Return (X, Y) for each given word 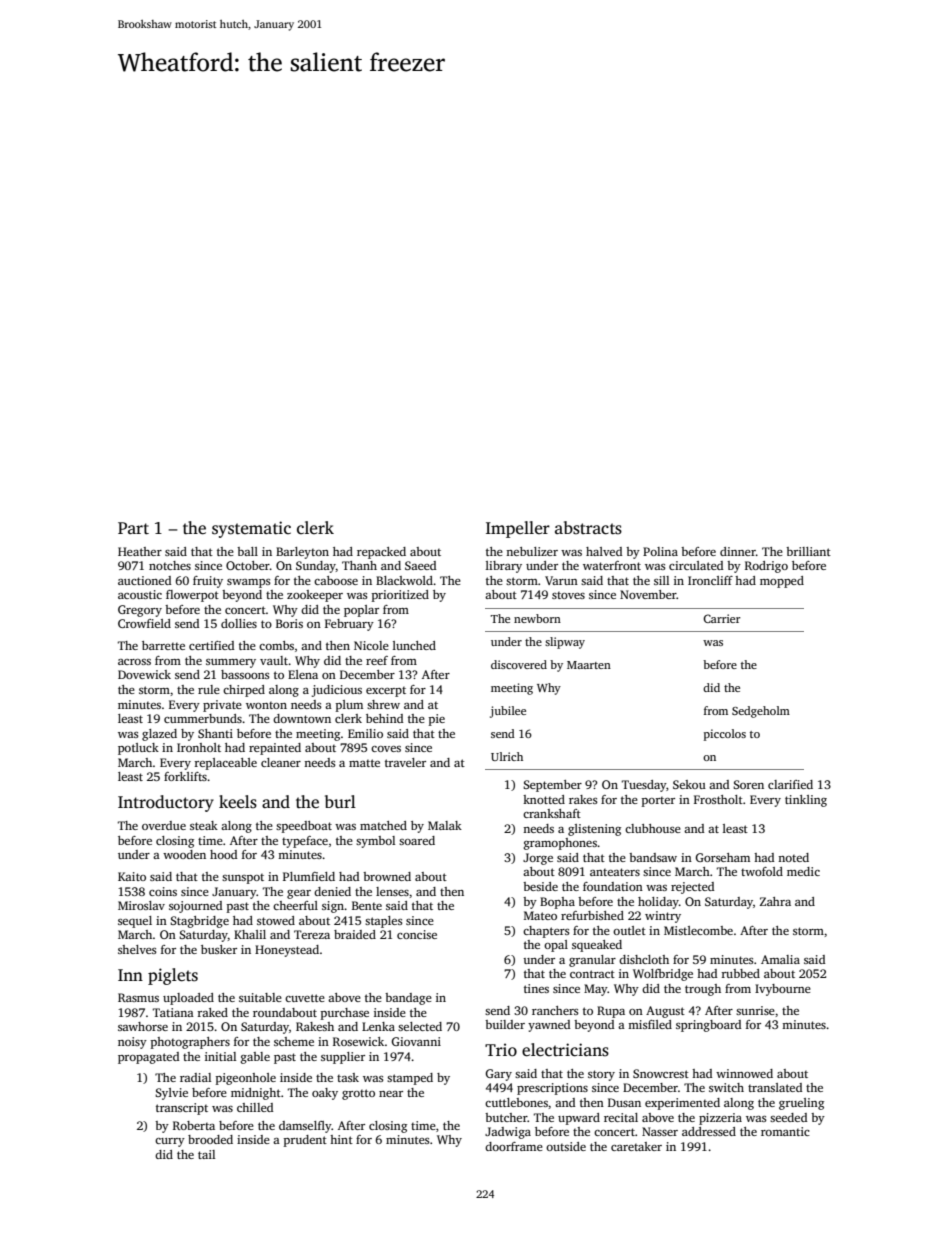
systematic (251, 529)
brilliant (808, 551)
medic (803, 871)
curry (170, 1142)
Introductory (166, 803)
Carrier (722, 618)
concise (417, 934)
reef (377, 660)
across (134, 662)
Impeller (518, 529)
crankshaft (552, 813)
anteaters (615, 872)
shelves (137, 949)
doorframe (514, 1146)
